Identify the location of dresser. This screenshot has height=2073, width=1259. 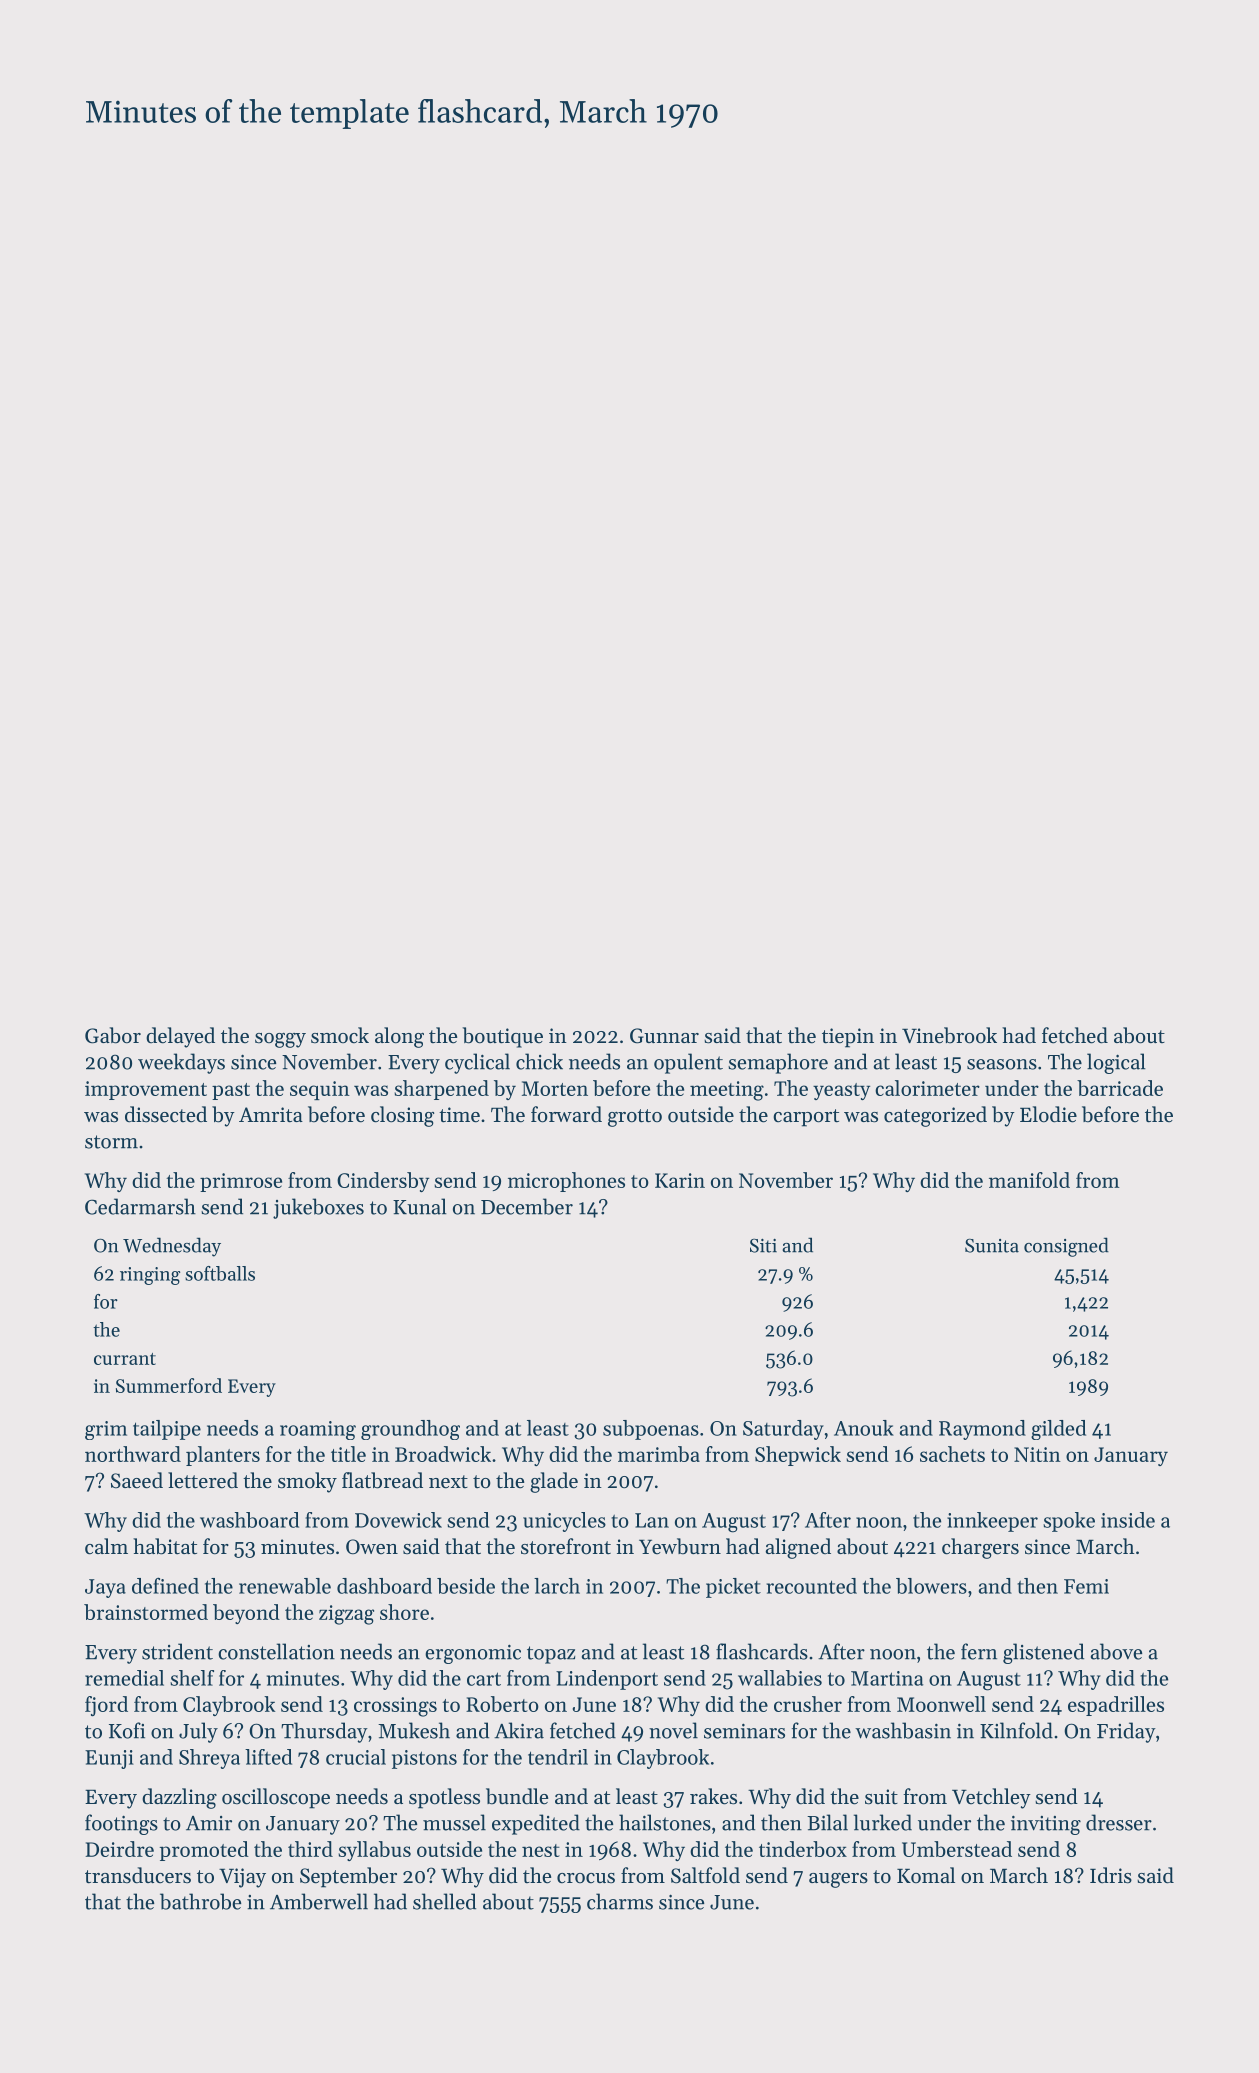
(1119, 1822).
